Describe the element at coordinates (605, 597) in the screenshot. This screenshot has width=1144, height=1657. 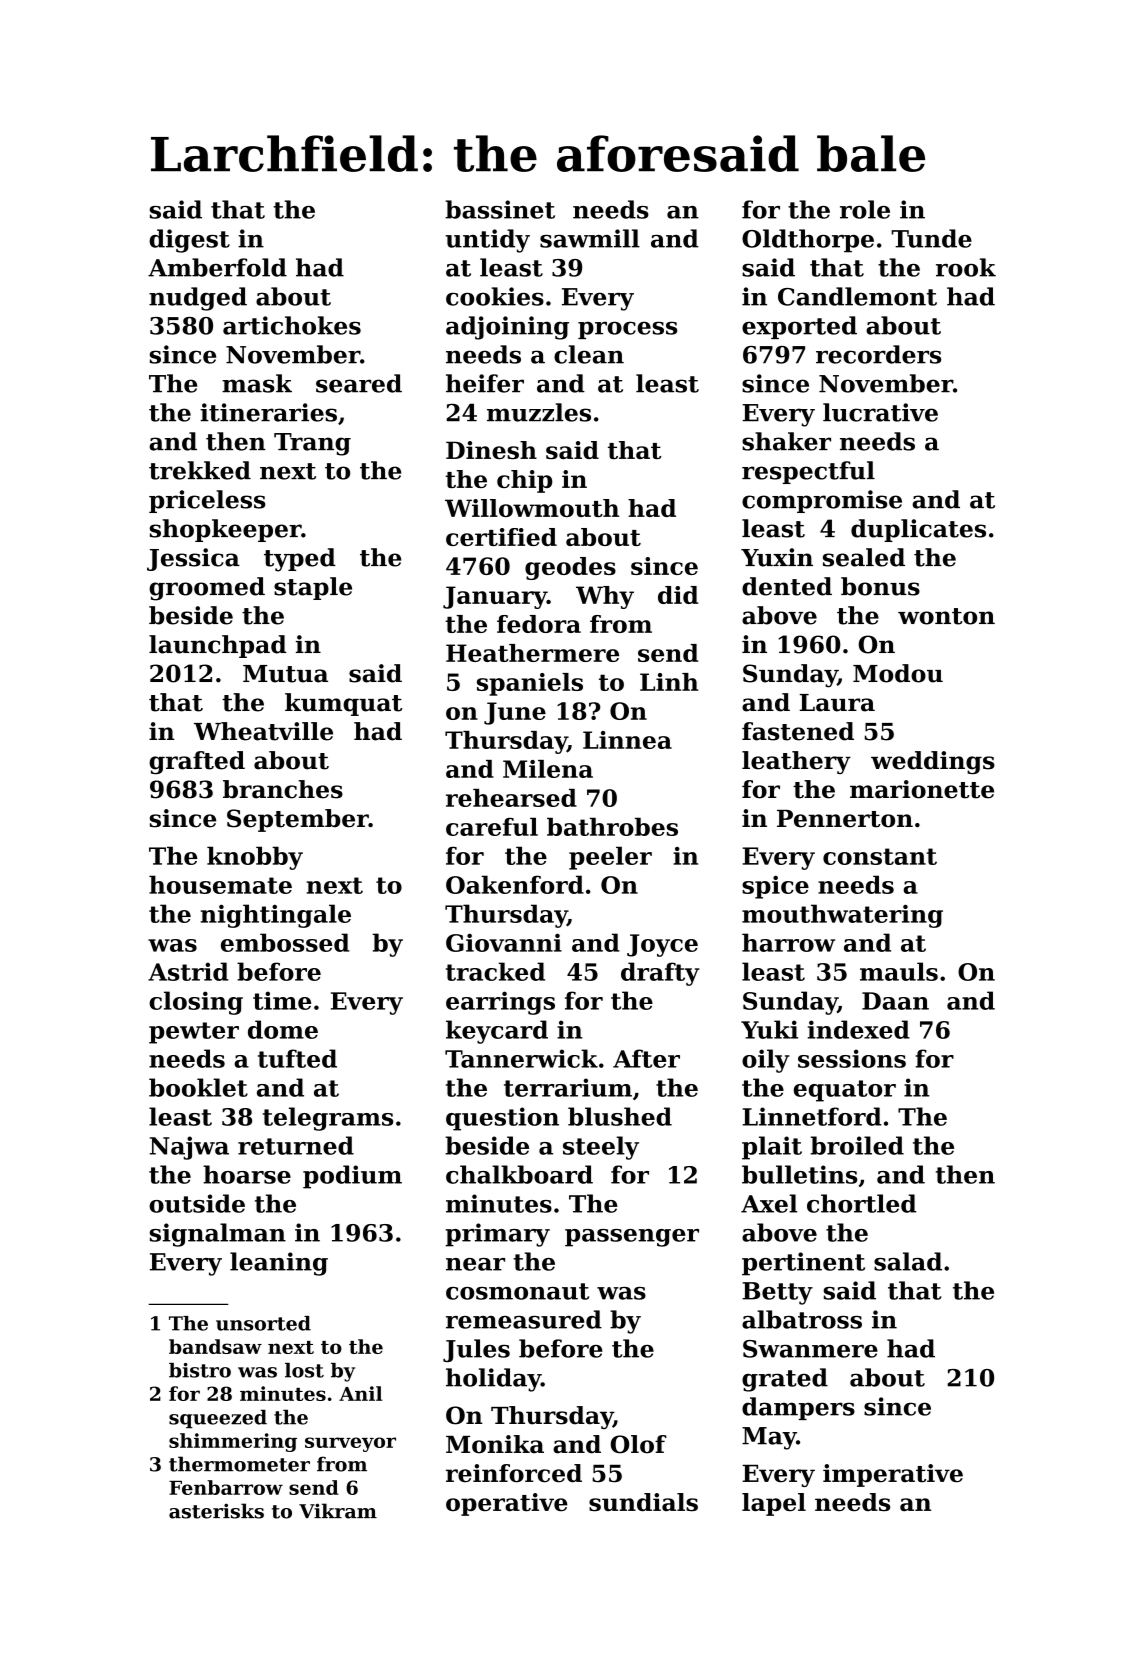
I see `Why` at that location.
